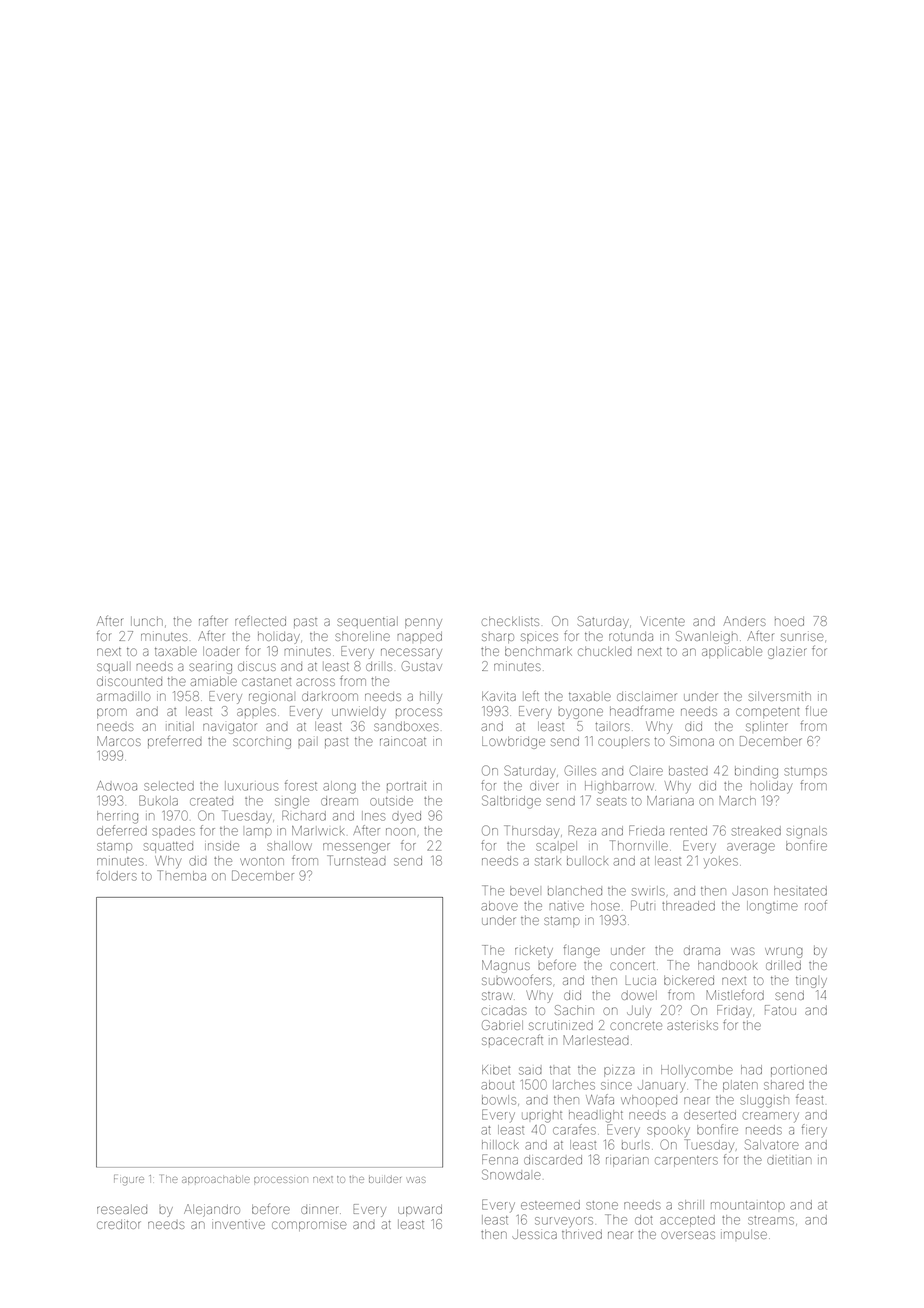 This screenshot has width=924, height=1308. What do you see at coordinates (807, 832) in the screenshot?
I see `signals` at bounding box center [807, 832].
